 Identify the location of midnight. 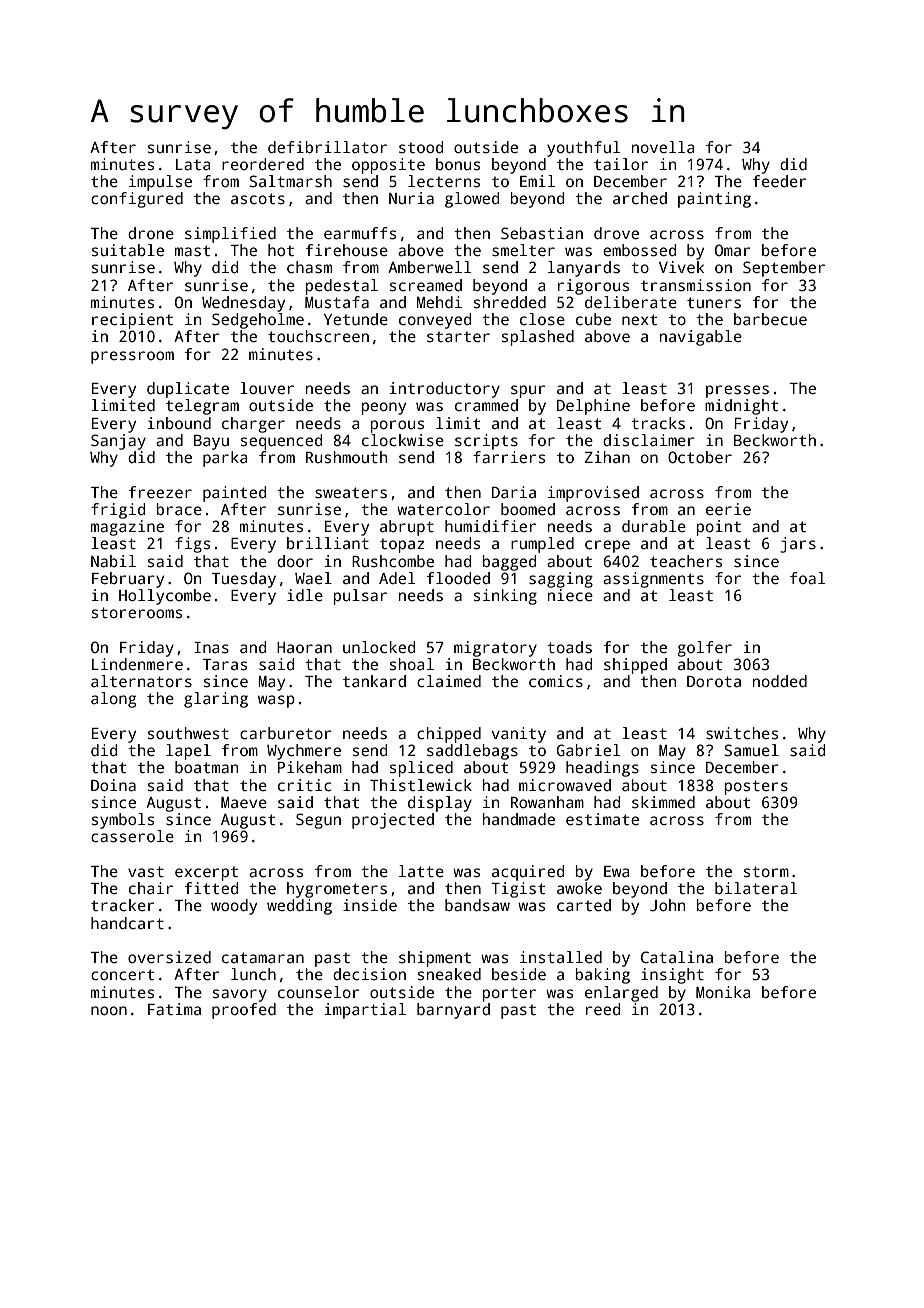
(741, 407).
